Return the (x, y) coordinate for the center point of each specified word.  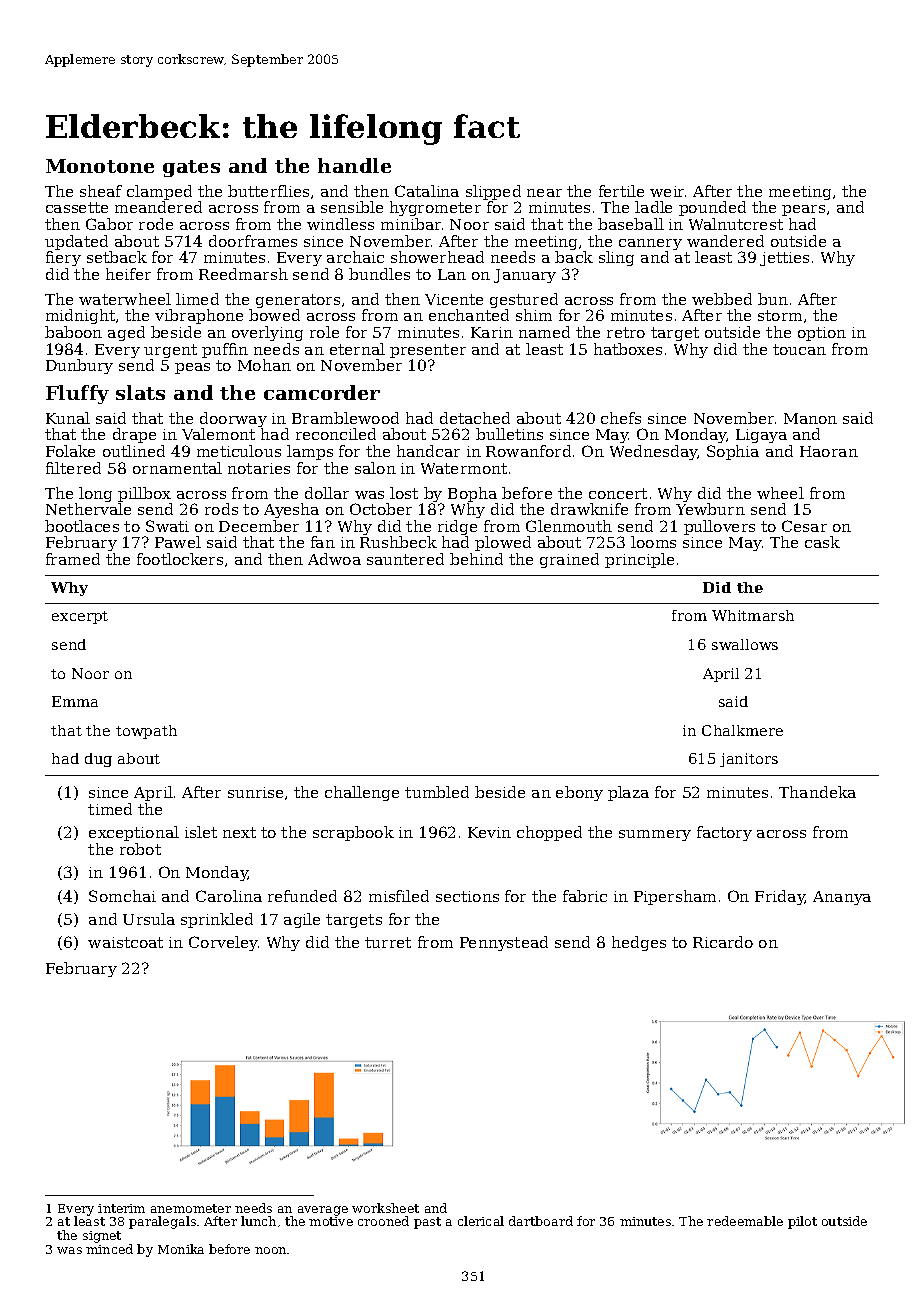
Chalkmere (742, 730)
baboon (73, 332)
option (822, 334)
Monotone (100, 166)
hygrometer (435, 208)
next (239, 832)
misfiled (399, 896)
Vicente (454, 299)
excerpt (80, 617)
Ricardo (723, 942)
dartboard (541, 1221)
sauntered (405, 559)
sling (616, 258)
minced (109, 1249)
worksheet (385, 1208)
